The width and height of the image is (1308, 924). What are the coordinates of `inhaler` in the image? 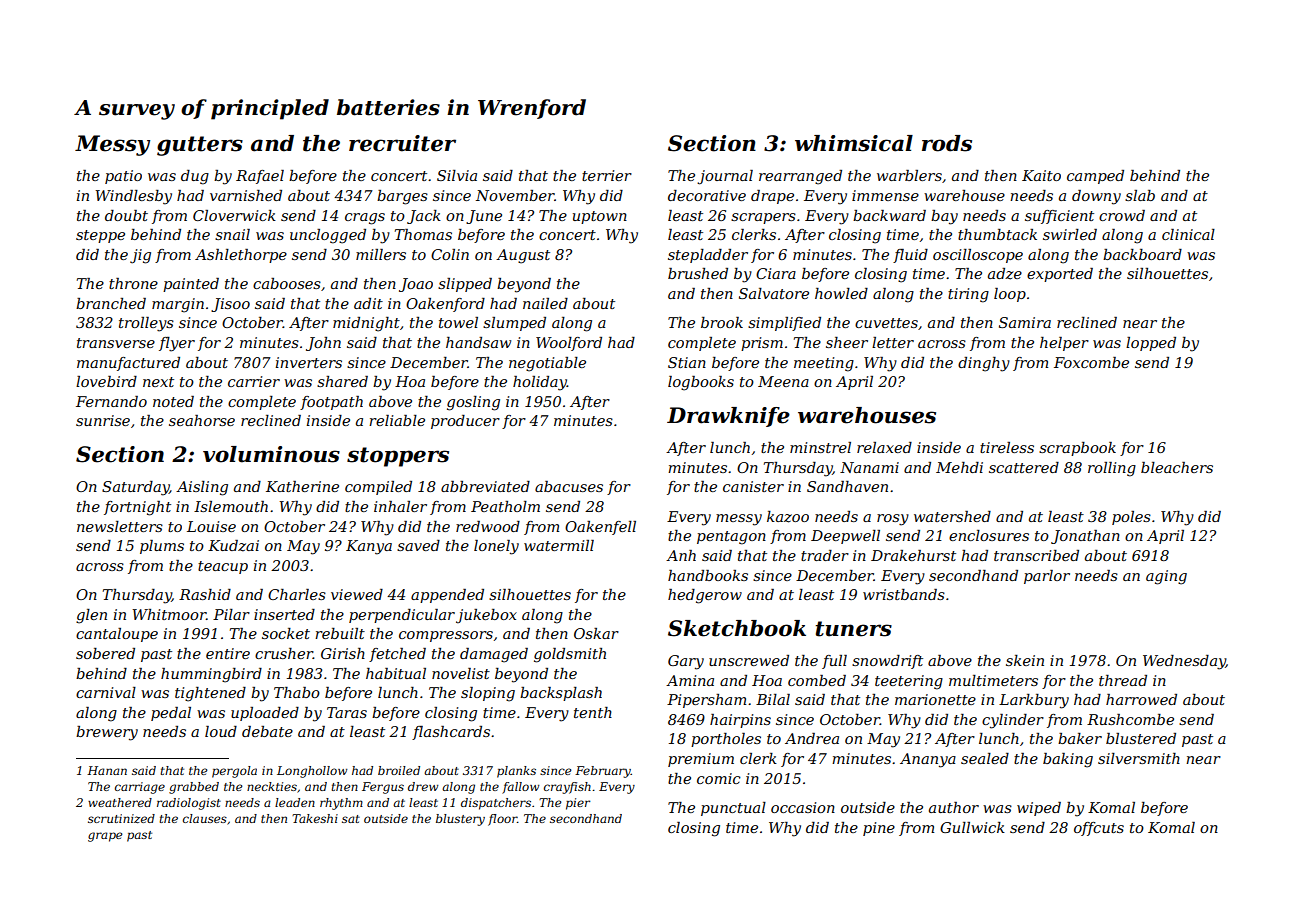 It's located at (400, 506).
